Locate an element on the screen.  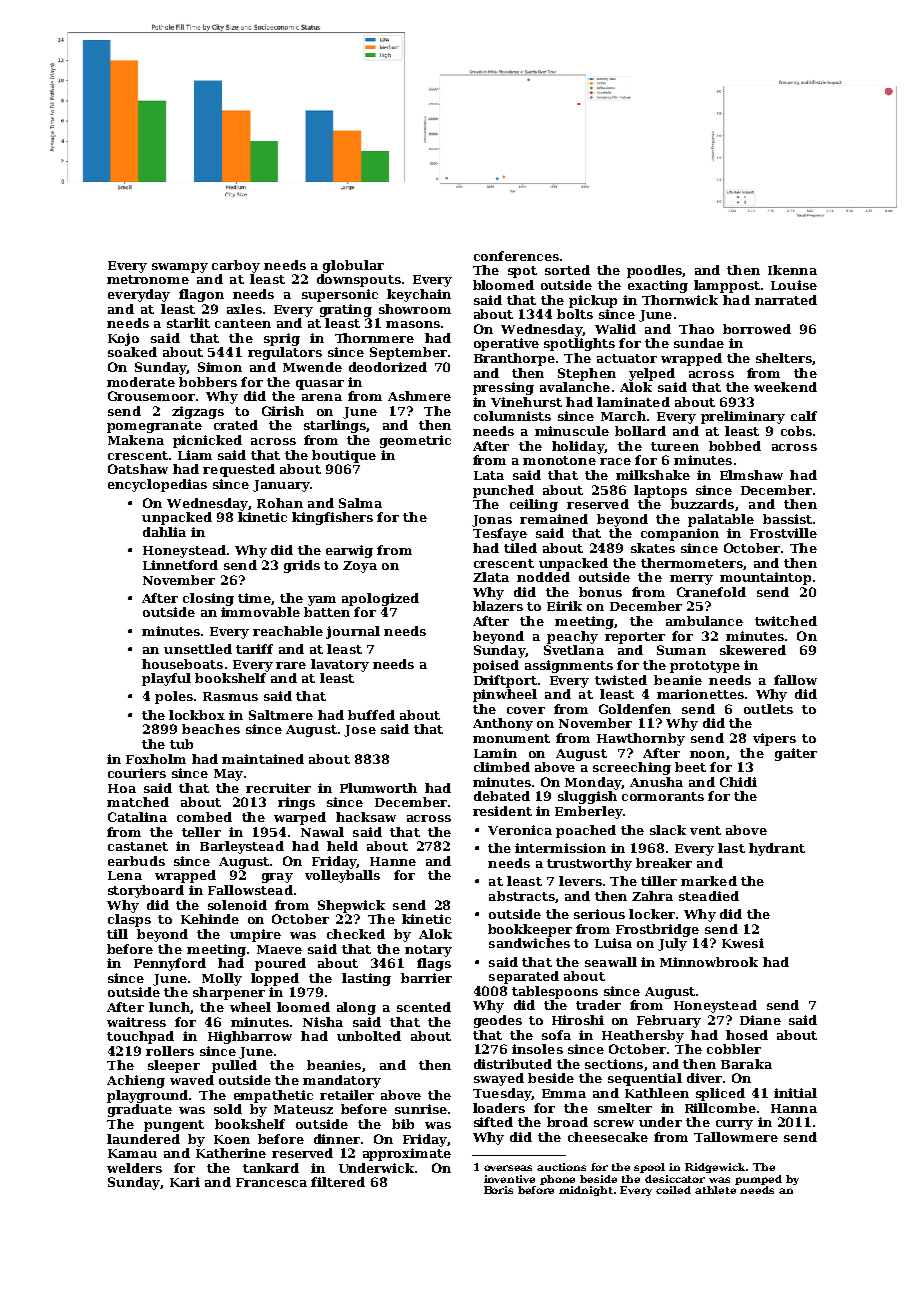
Jose is located at coordinates (360, 731).
